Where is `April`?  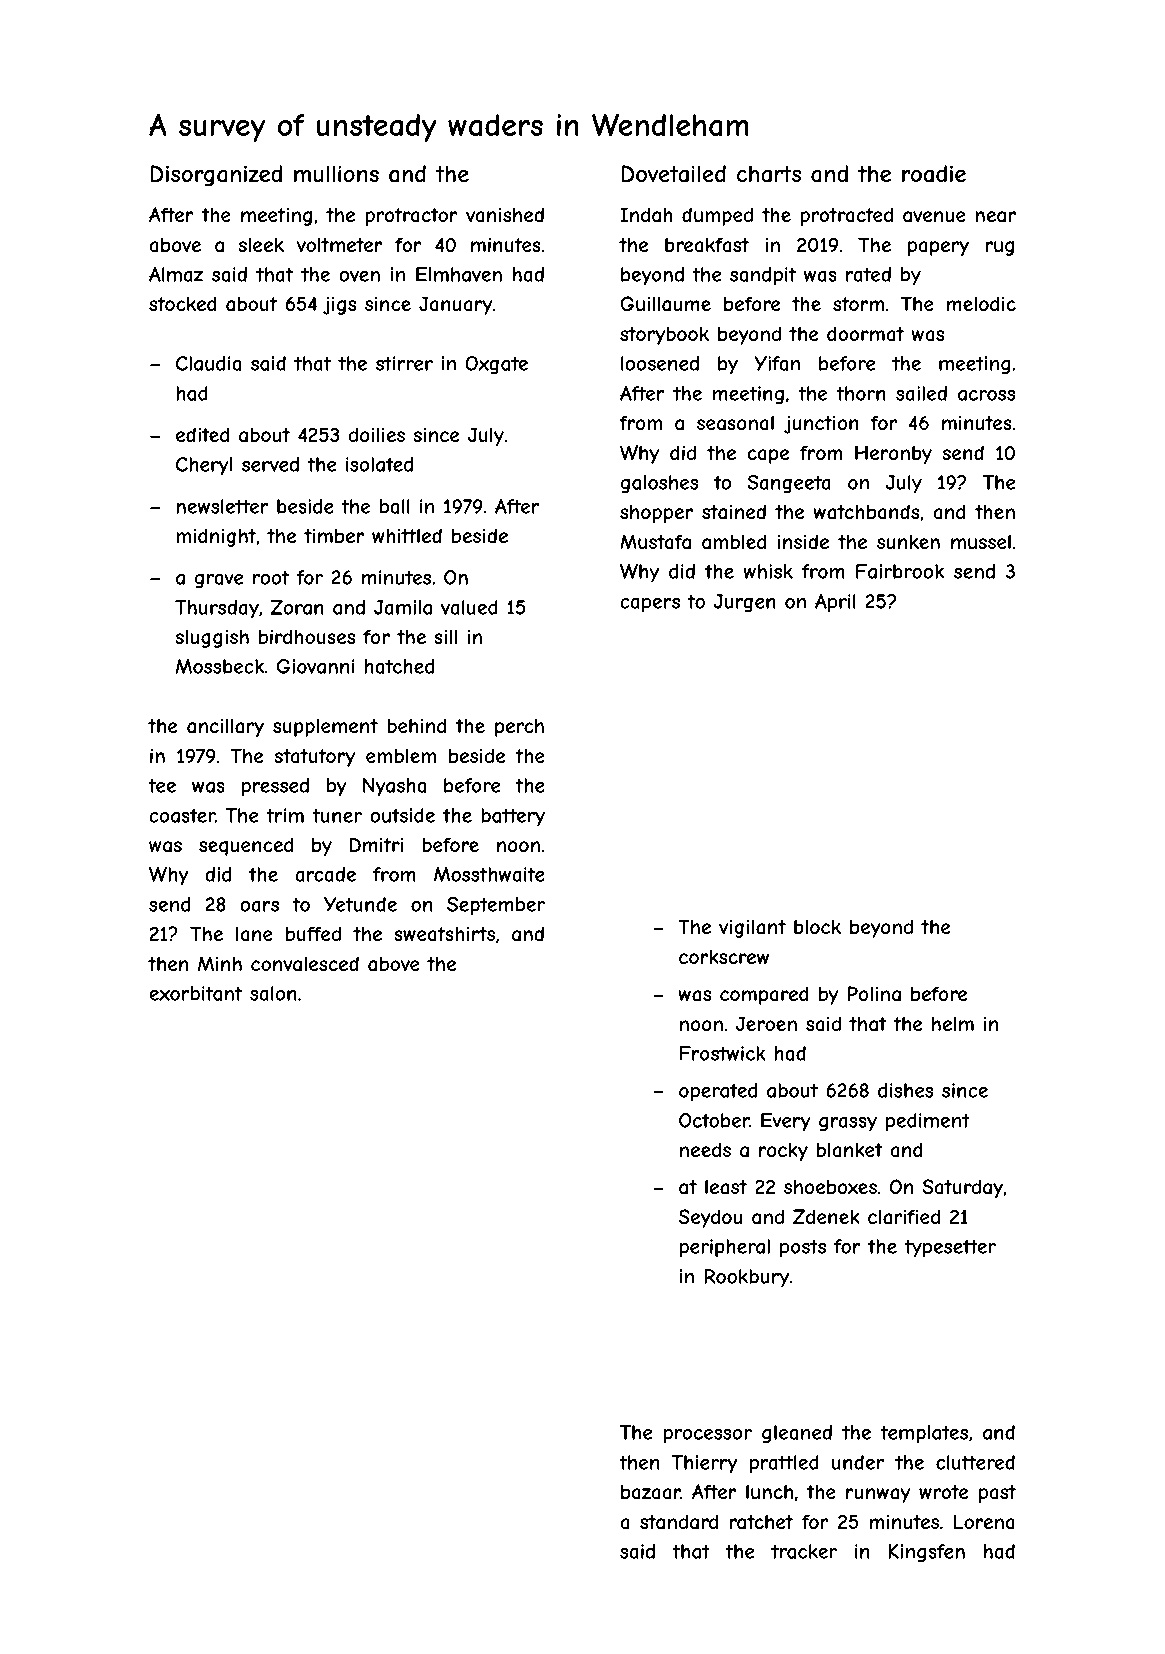 April is located at coordinates (835, 603).
